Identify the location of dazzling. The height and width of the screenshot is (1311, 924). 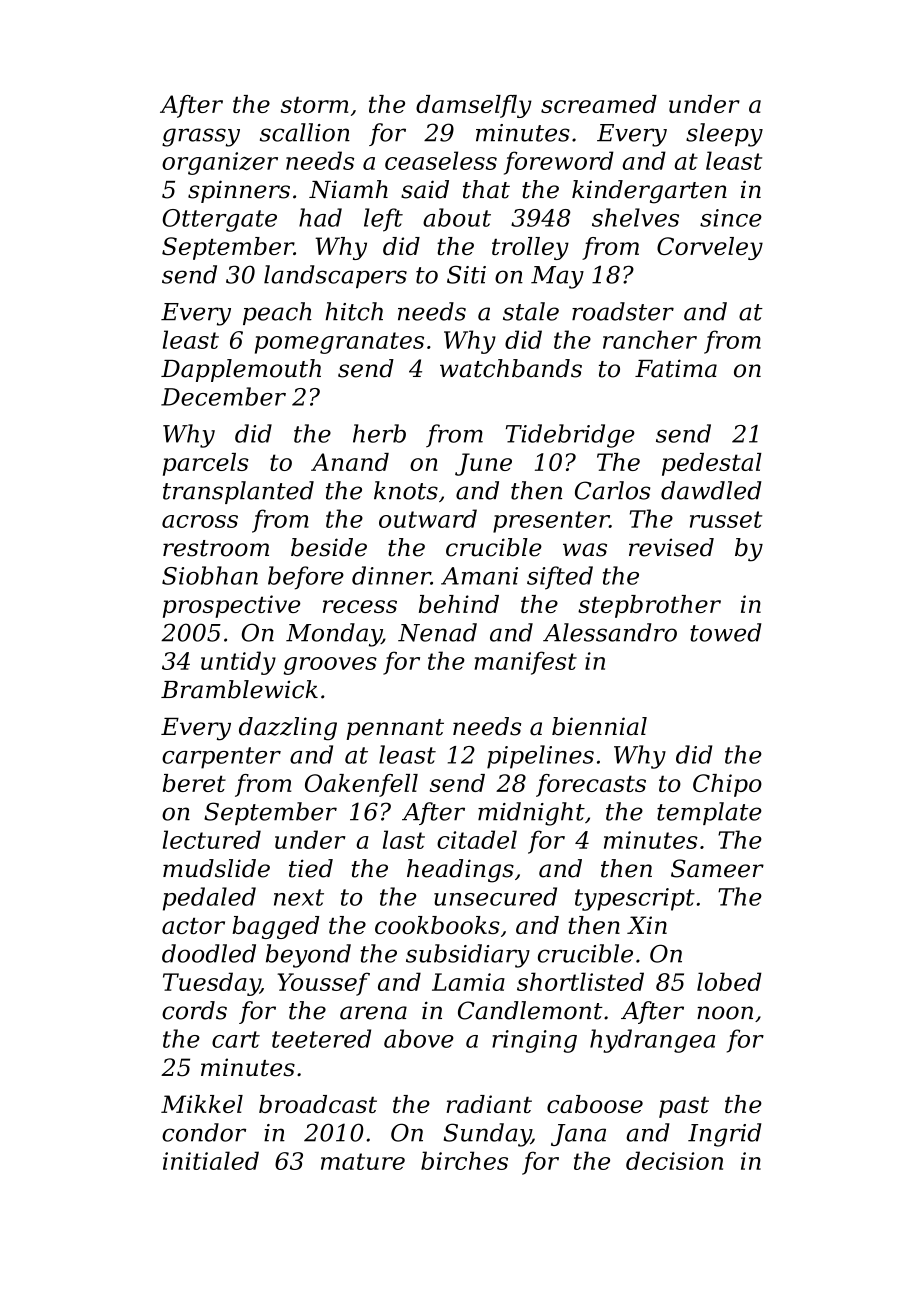
(288, 729).
